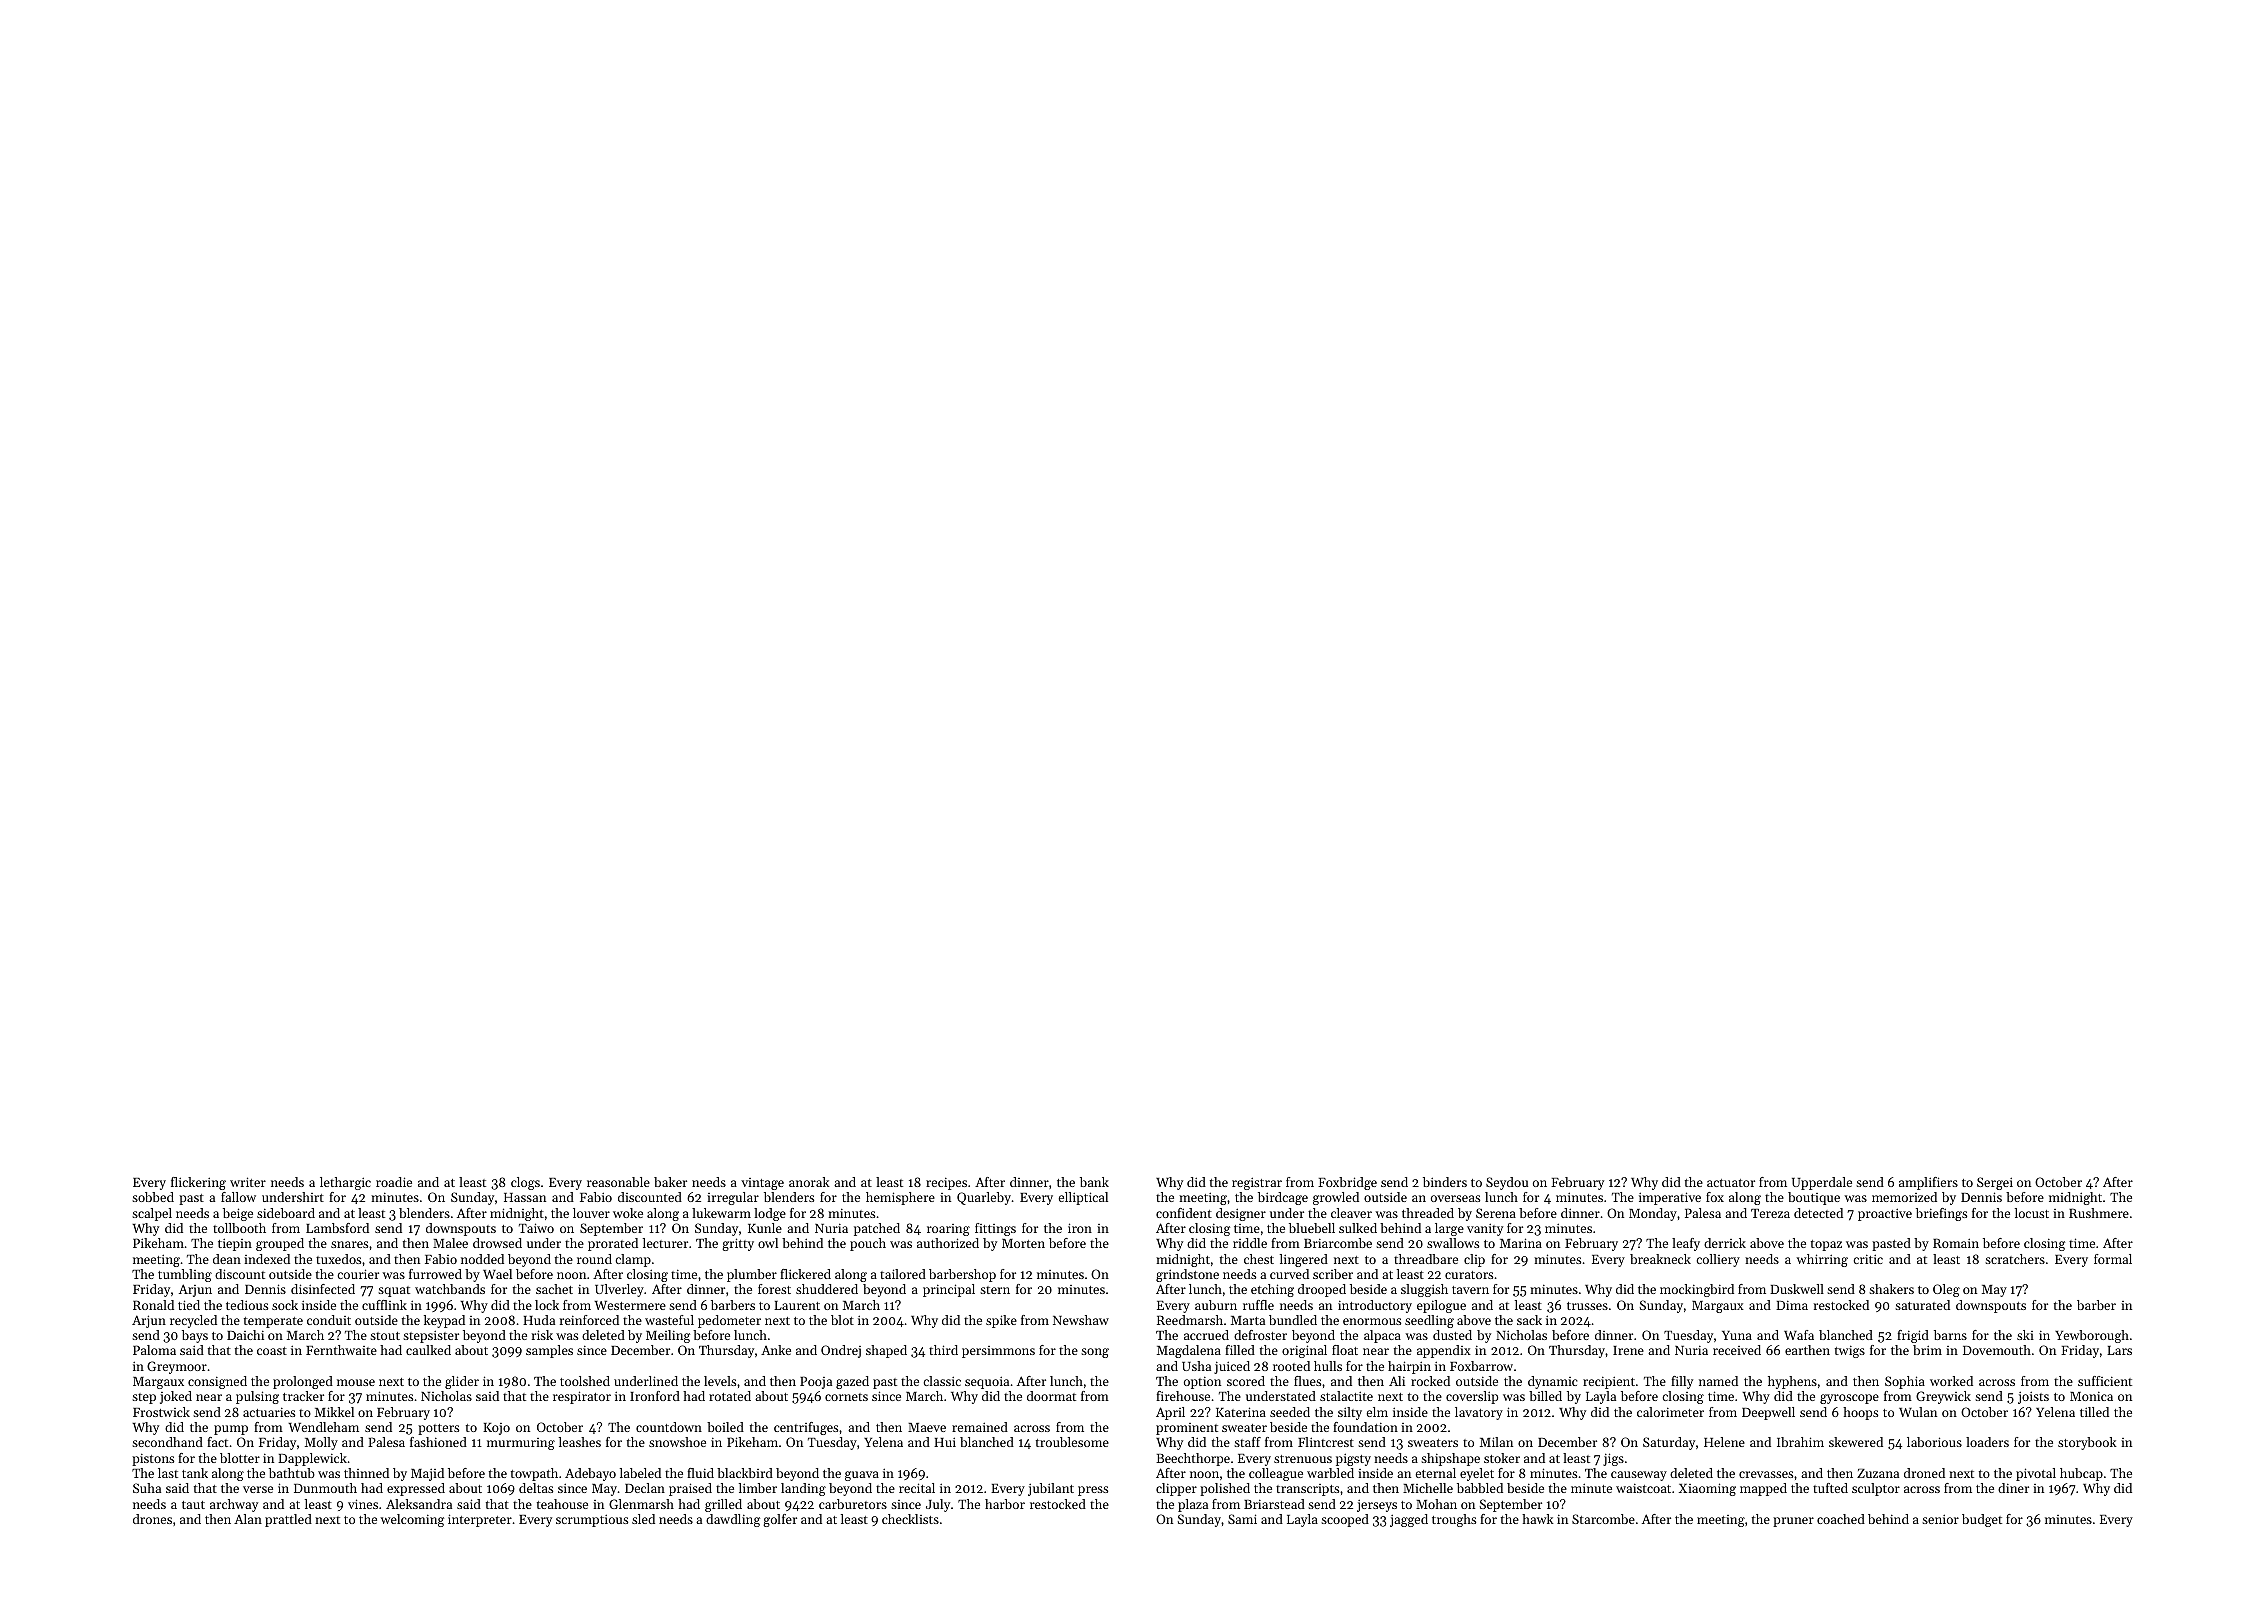 The width and height of the screenshot is (2265, 1602). What do you see at coordinates (1051, 1396) in the screenshot?
I see `doormat` at bounding box center [1051, 1396].
